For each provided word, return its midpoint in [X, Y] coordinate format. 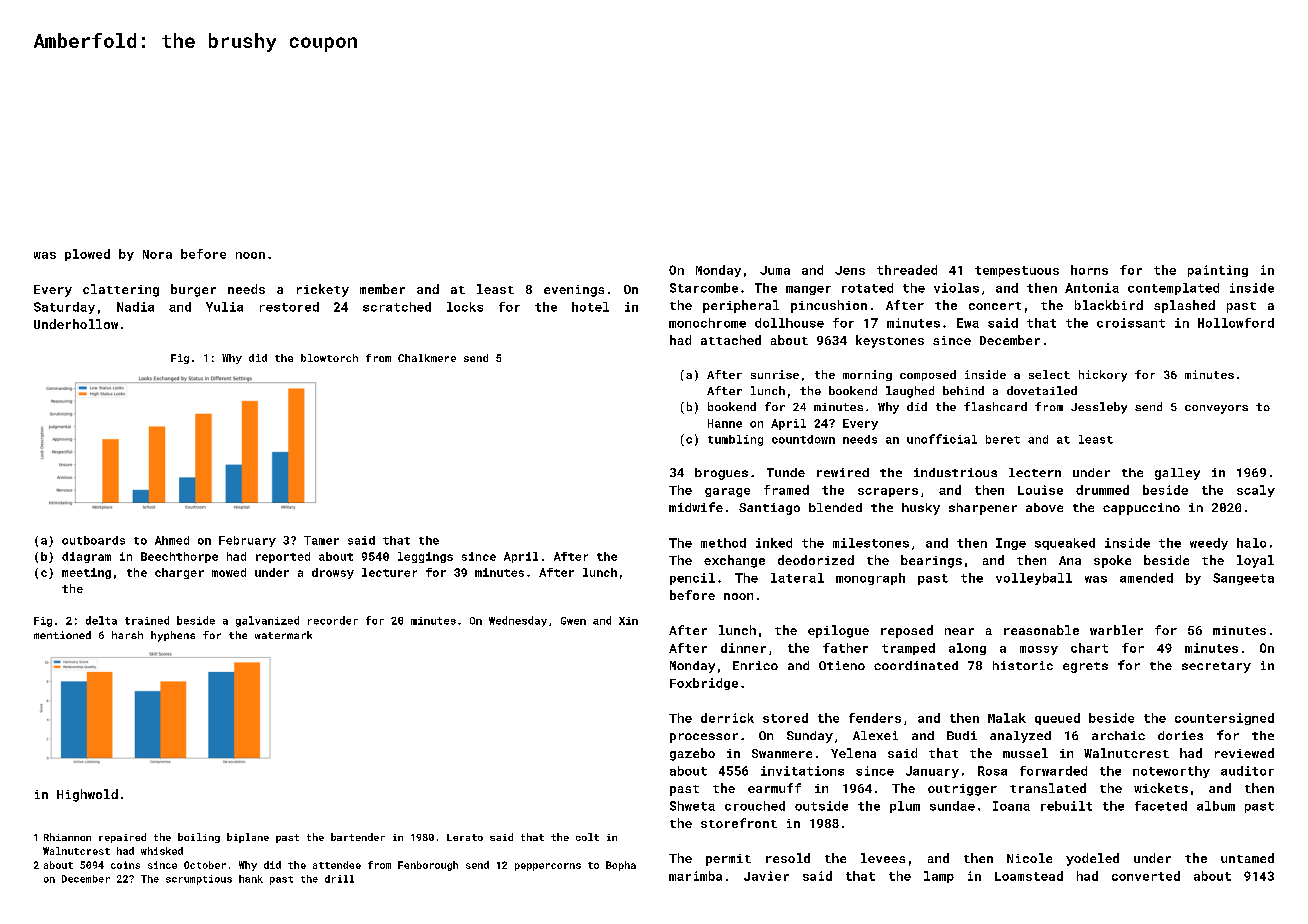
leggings [425, 557]
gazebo [692, 754]
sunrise [775, 374]
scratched [397, 307]
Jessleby [1099, 408]
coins [125, 865]
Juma [775, 270]
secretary [1216, 667]
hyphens [173, 636]
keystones [890, 341]
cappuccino [1141, 509]
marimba [695, 876]
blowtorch [329, 358]
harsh [127, 635]
